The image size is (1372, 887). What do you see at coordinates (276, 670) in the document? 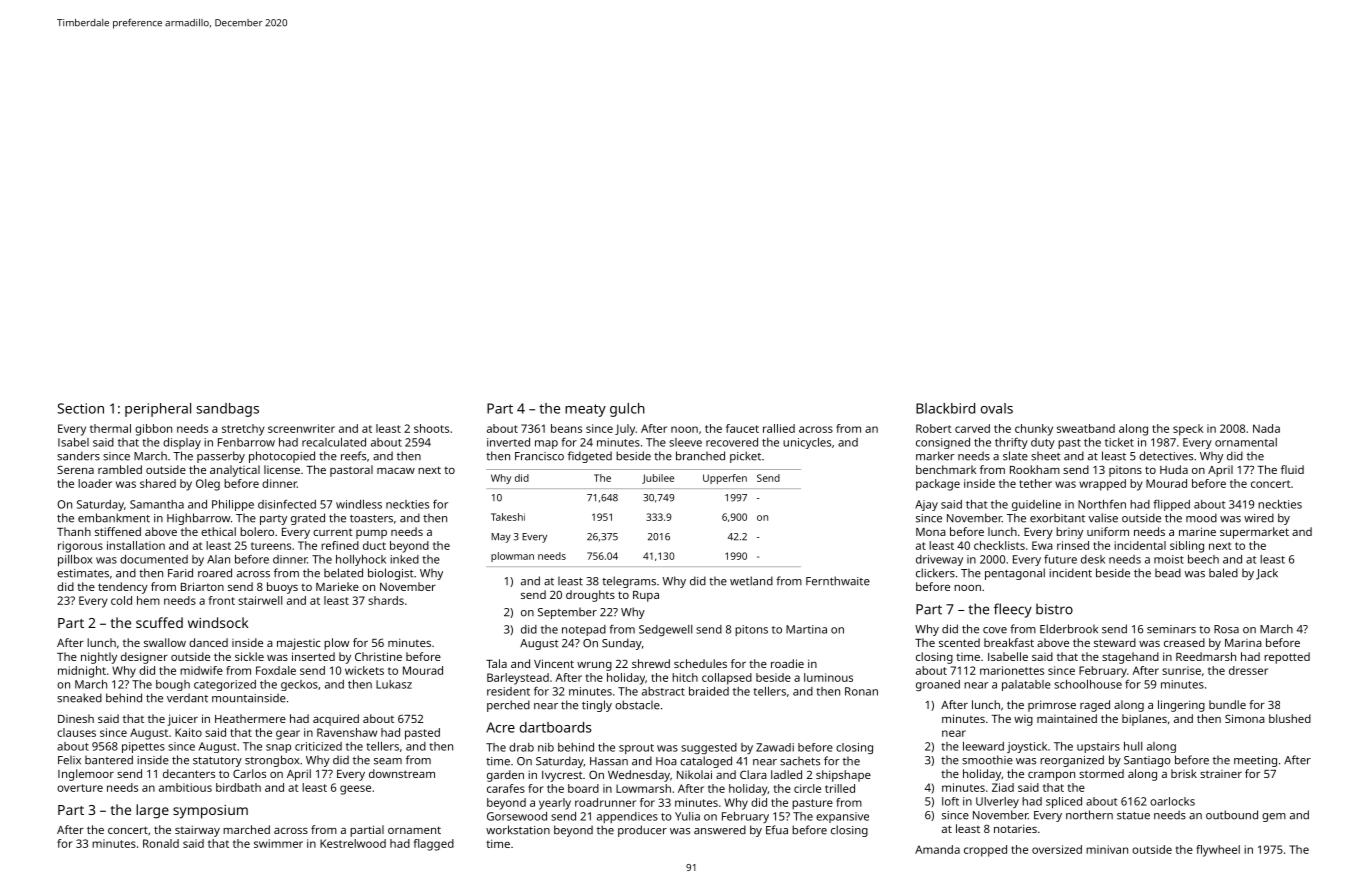
I see `Foxdale` at bounding box center [276, 670].
